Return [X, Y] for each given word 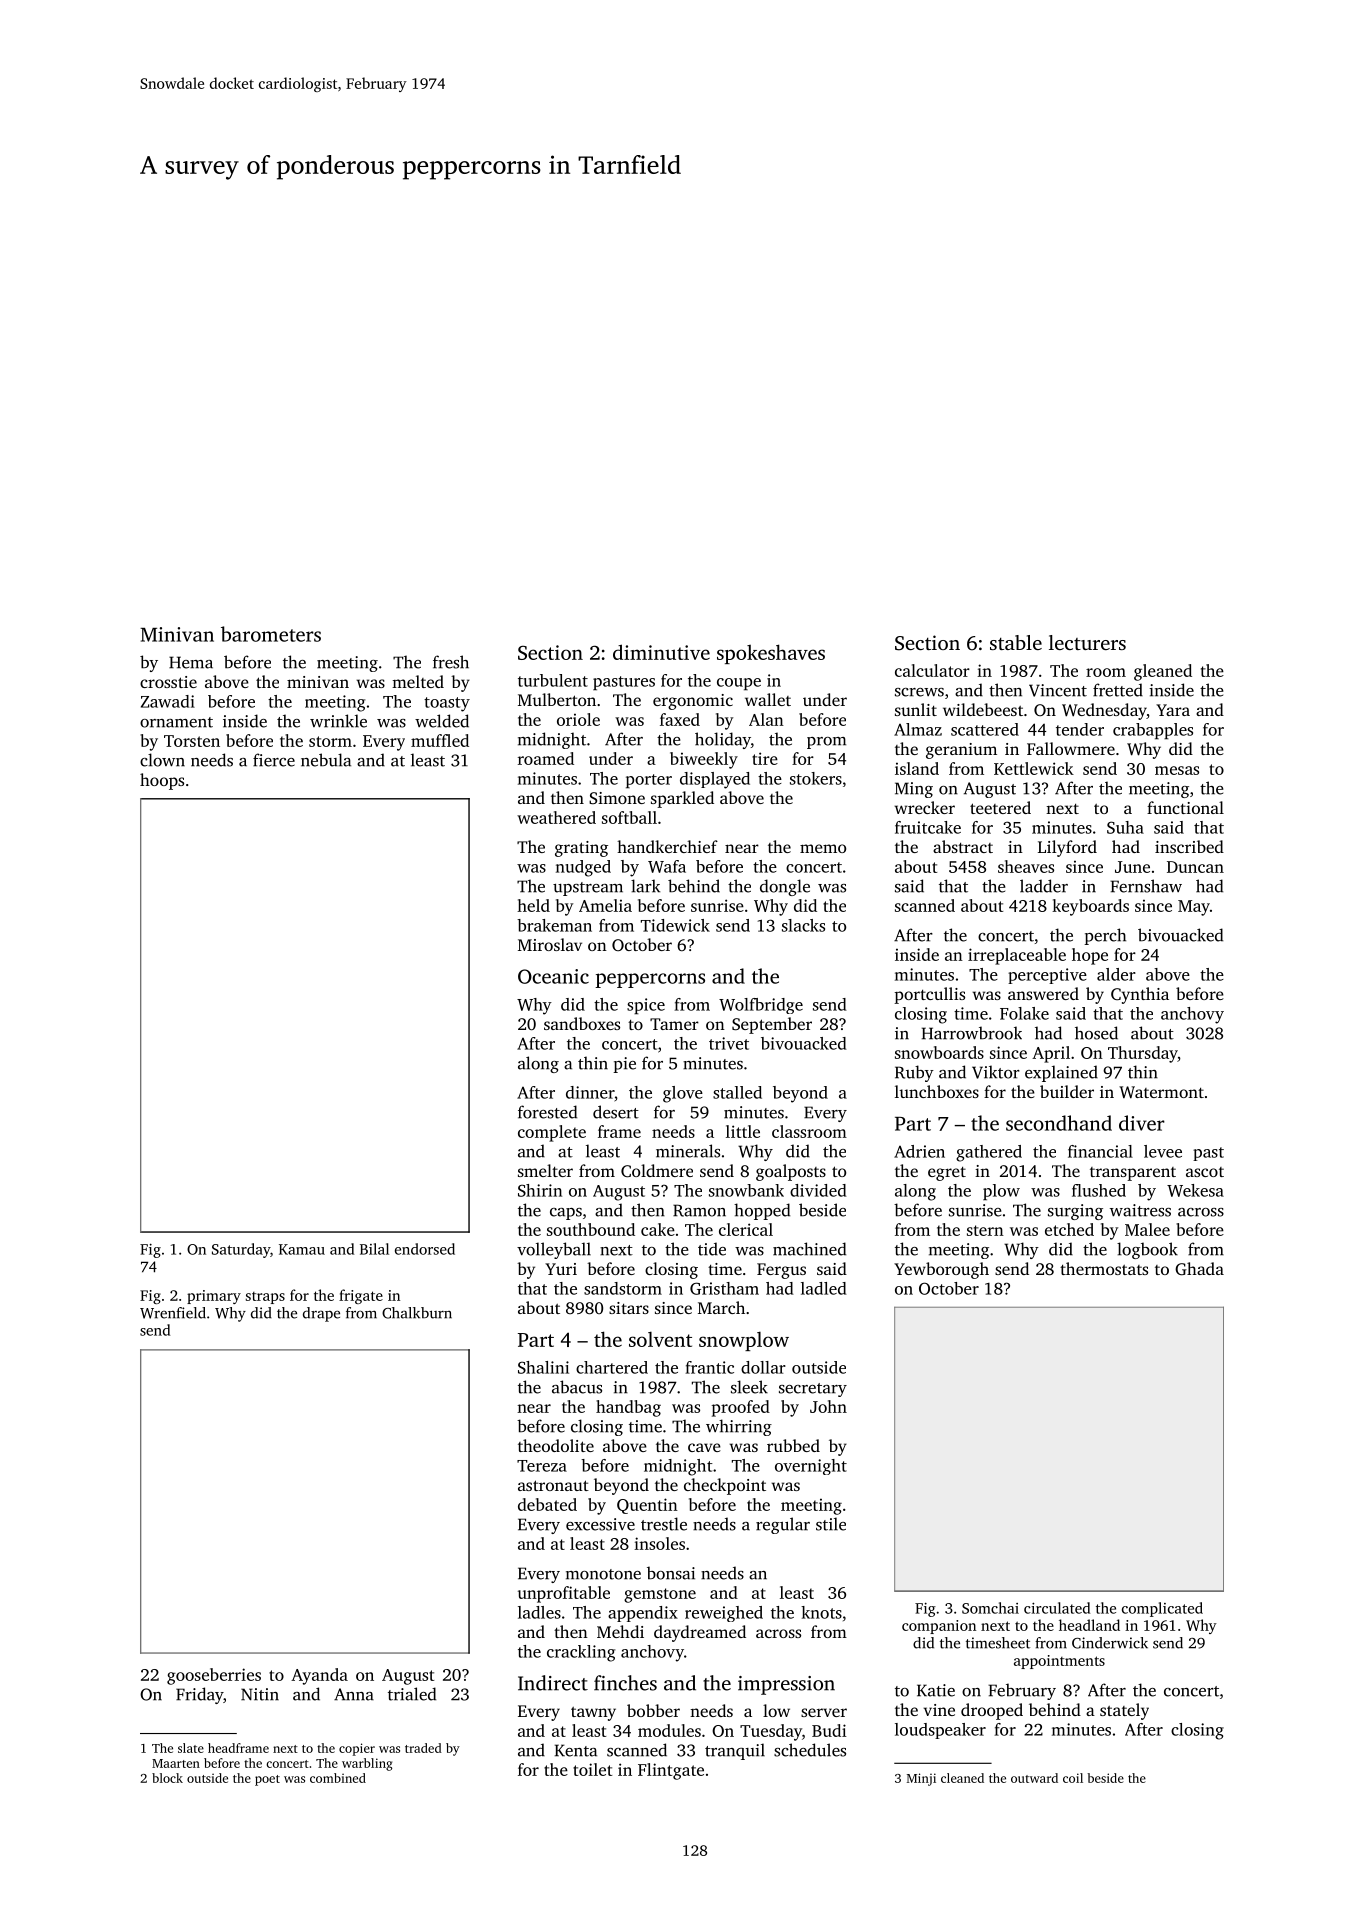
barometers [271, 634]
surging [1075, 1212]
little [743, 1131]
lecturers [1087, 642]
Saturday [241, 1250]
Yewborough [941, 1270]
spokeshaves [771, 654]
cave [704, 1447]
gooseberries [214, 1676]
